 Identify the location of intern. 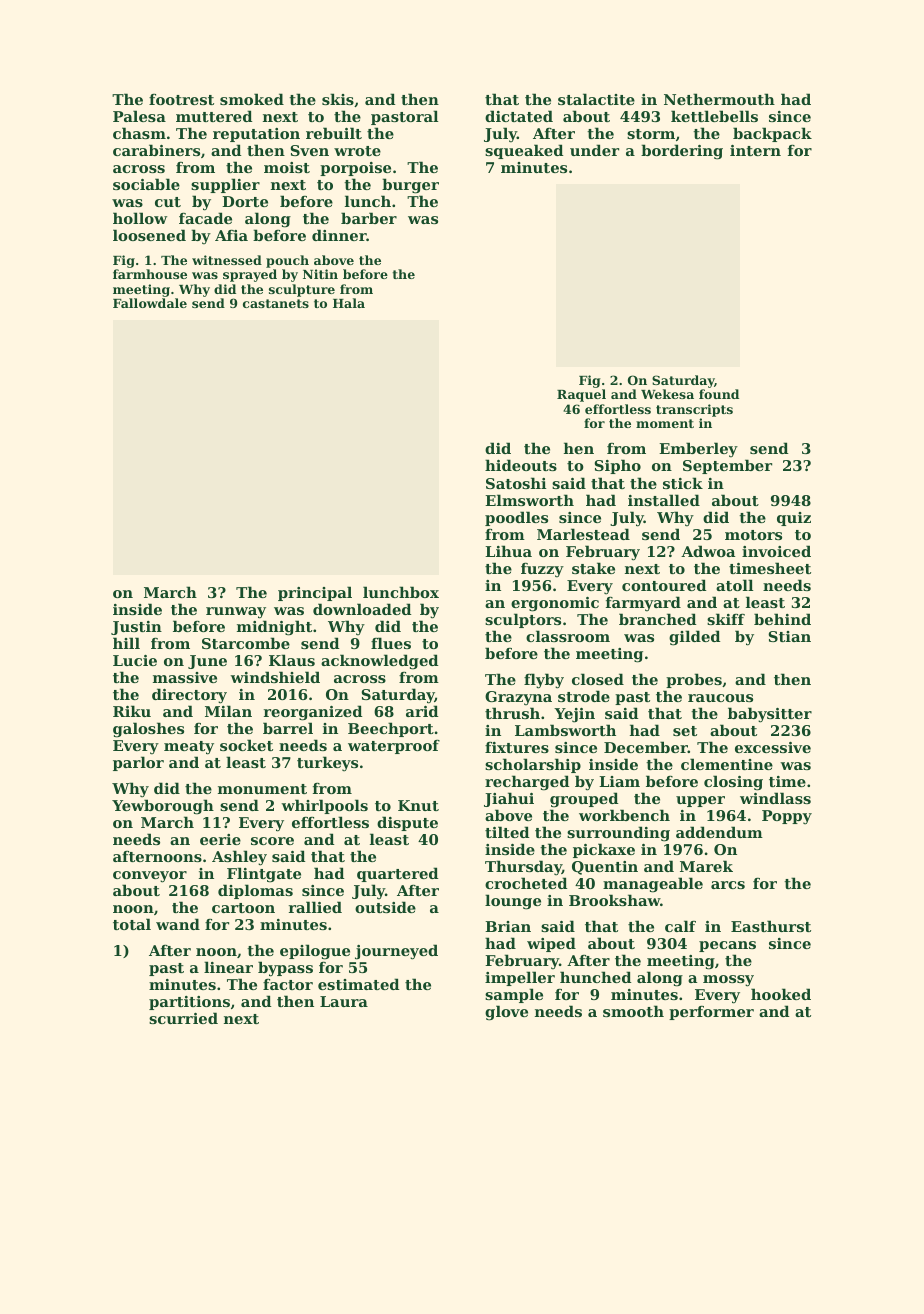
(755, 150).
